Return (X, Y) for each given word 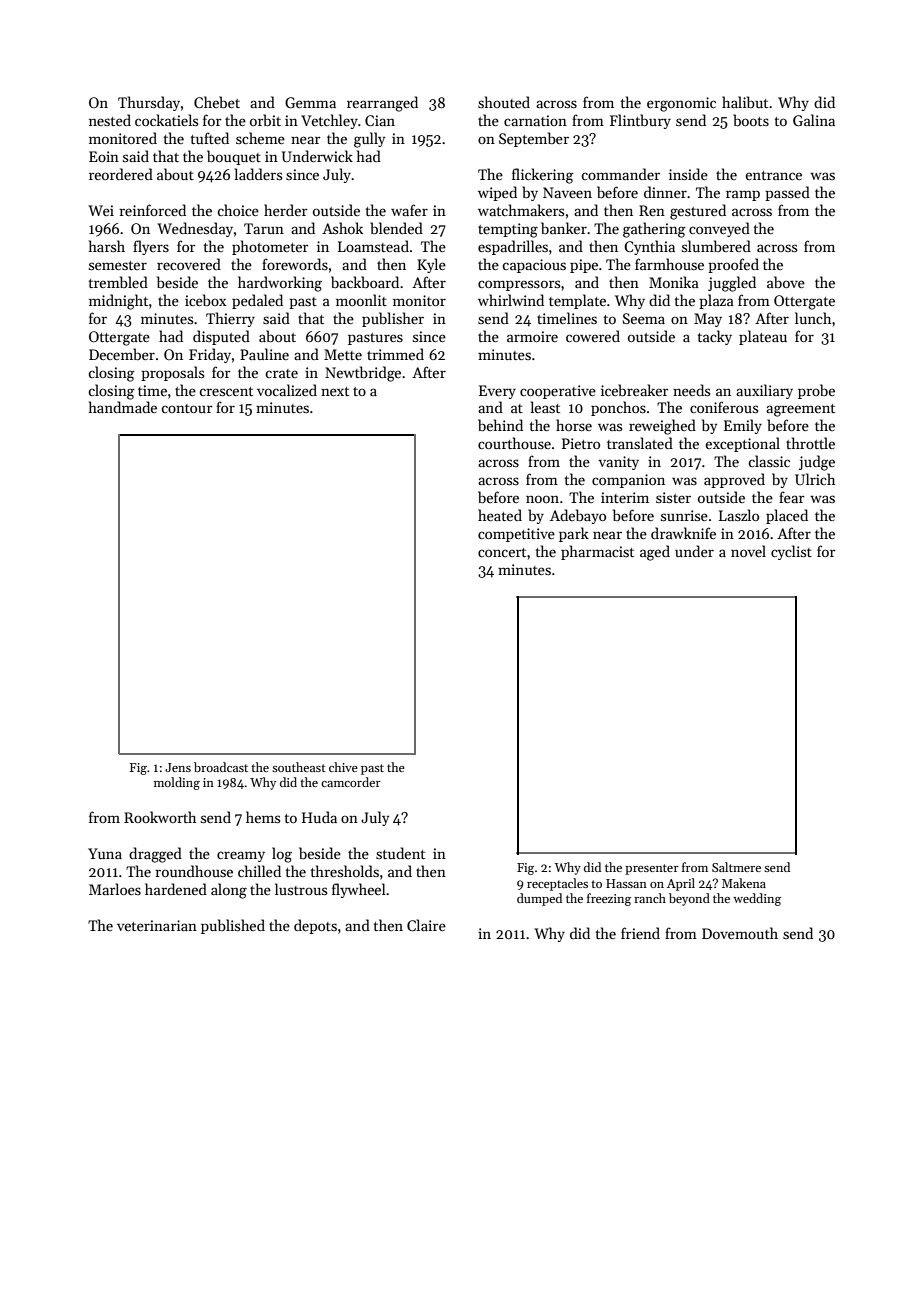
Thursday (149, 103)
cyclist (791, 552)
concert (502, 552)
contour (187, 408)
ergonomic (681, 104)
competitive (516, 535)
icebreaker (635, 390)
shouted (504, 102)
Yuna (105, 853)
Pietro (581, 443)
